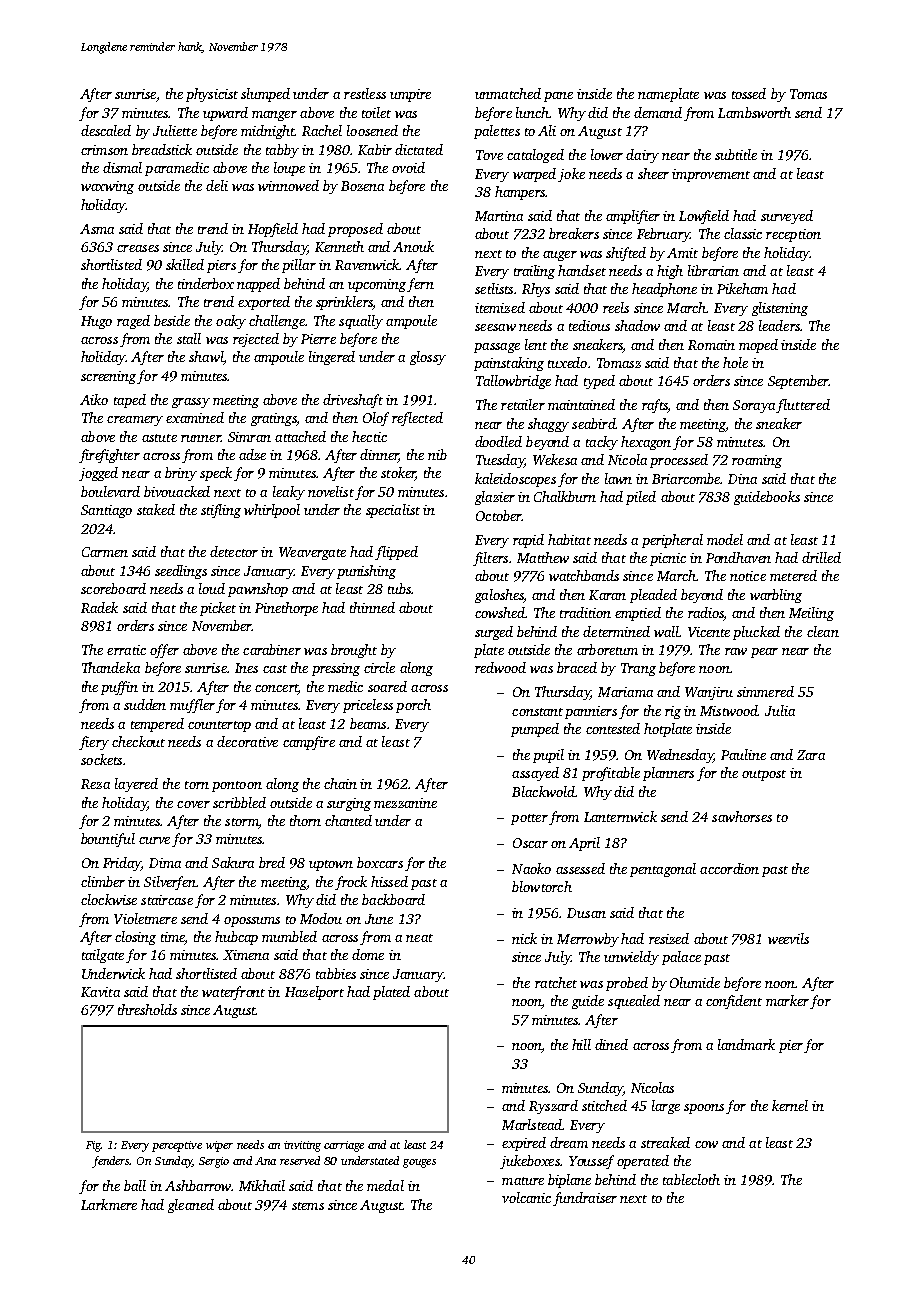 The image size is (924, 1308). What do you see at coordinates (274, 419) in the screenshot?
I see `gratings` at bounding box center [274, 419].
